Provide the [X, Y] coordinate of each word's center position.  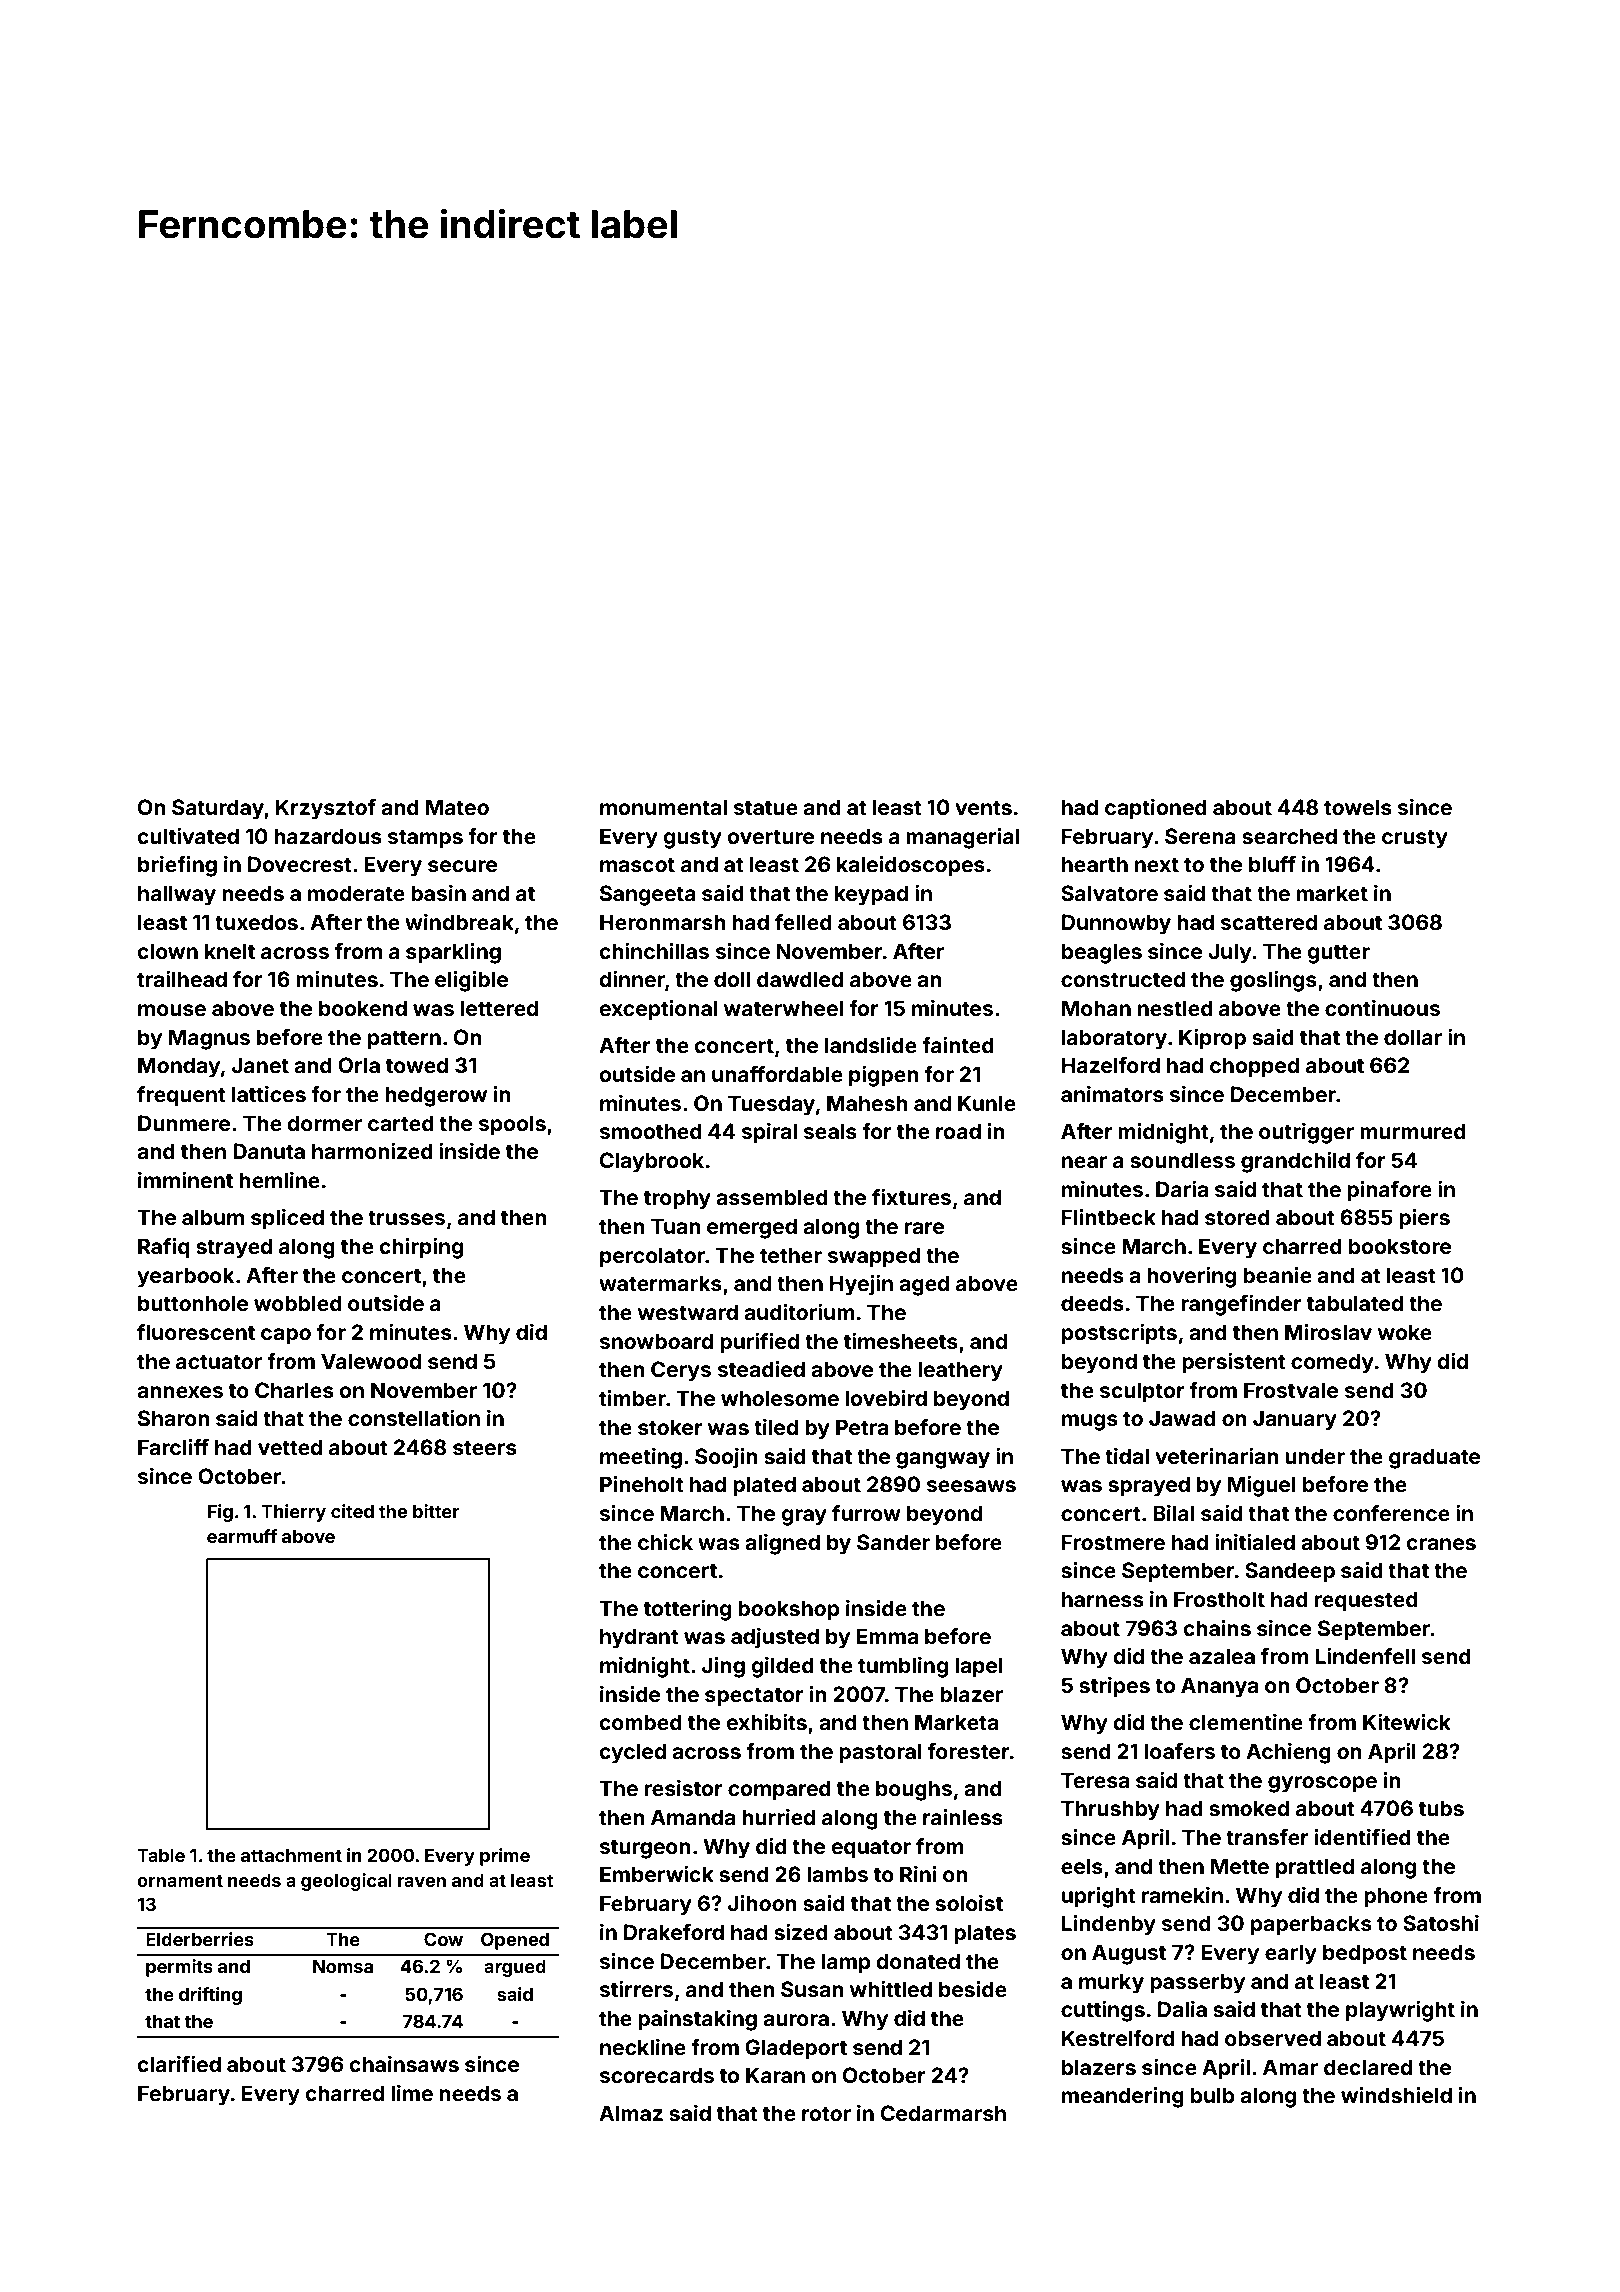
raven [422, 1882]
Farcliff [173, 1447]
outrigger [1306, 1133]
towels [1358, 807]
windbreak [459, 922]
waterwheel [783, 1008]
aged [924, 1285]
